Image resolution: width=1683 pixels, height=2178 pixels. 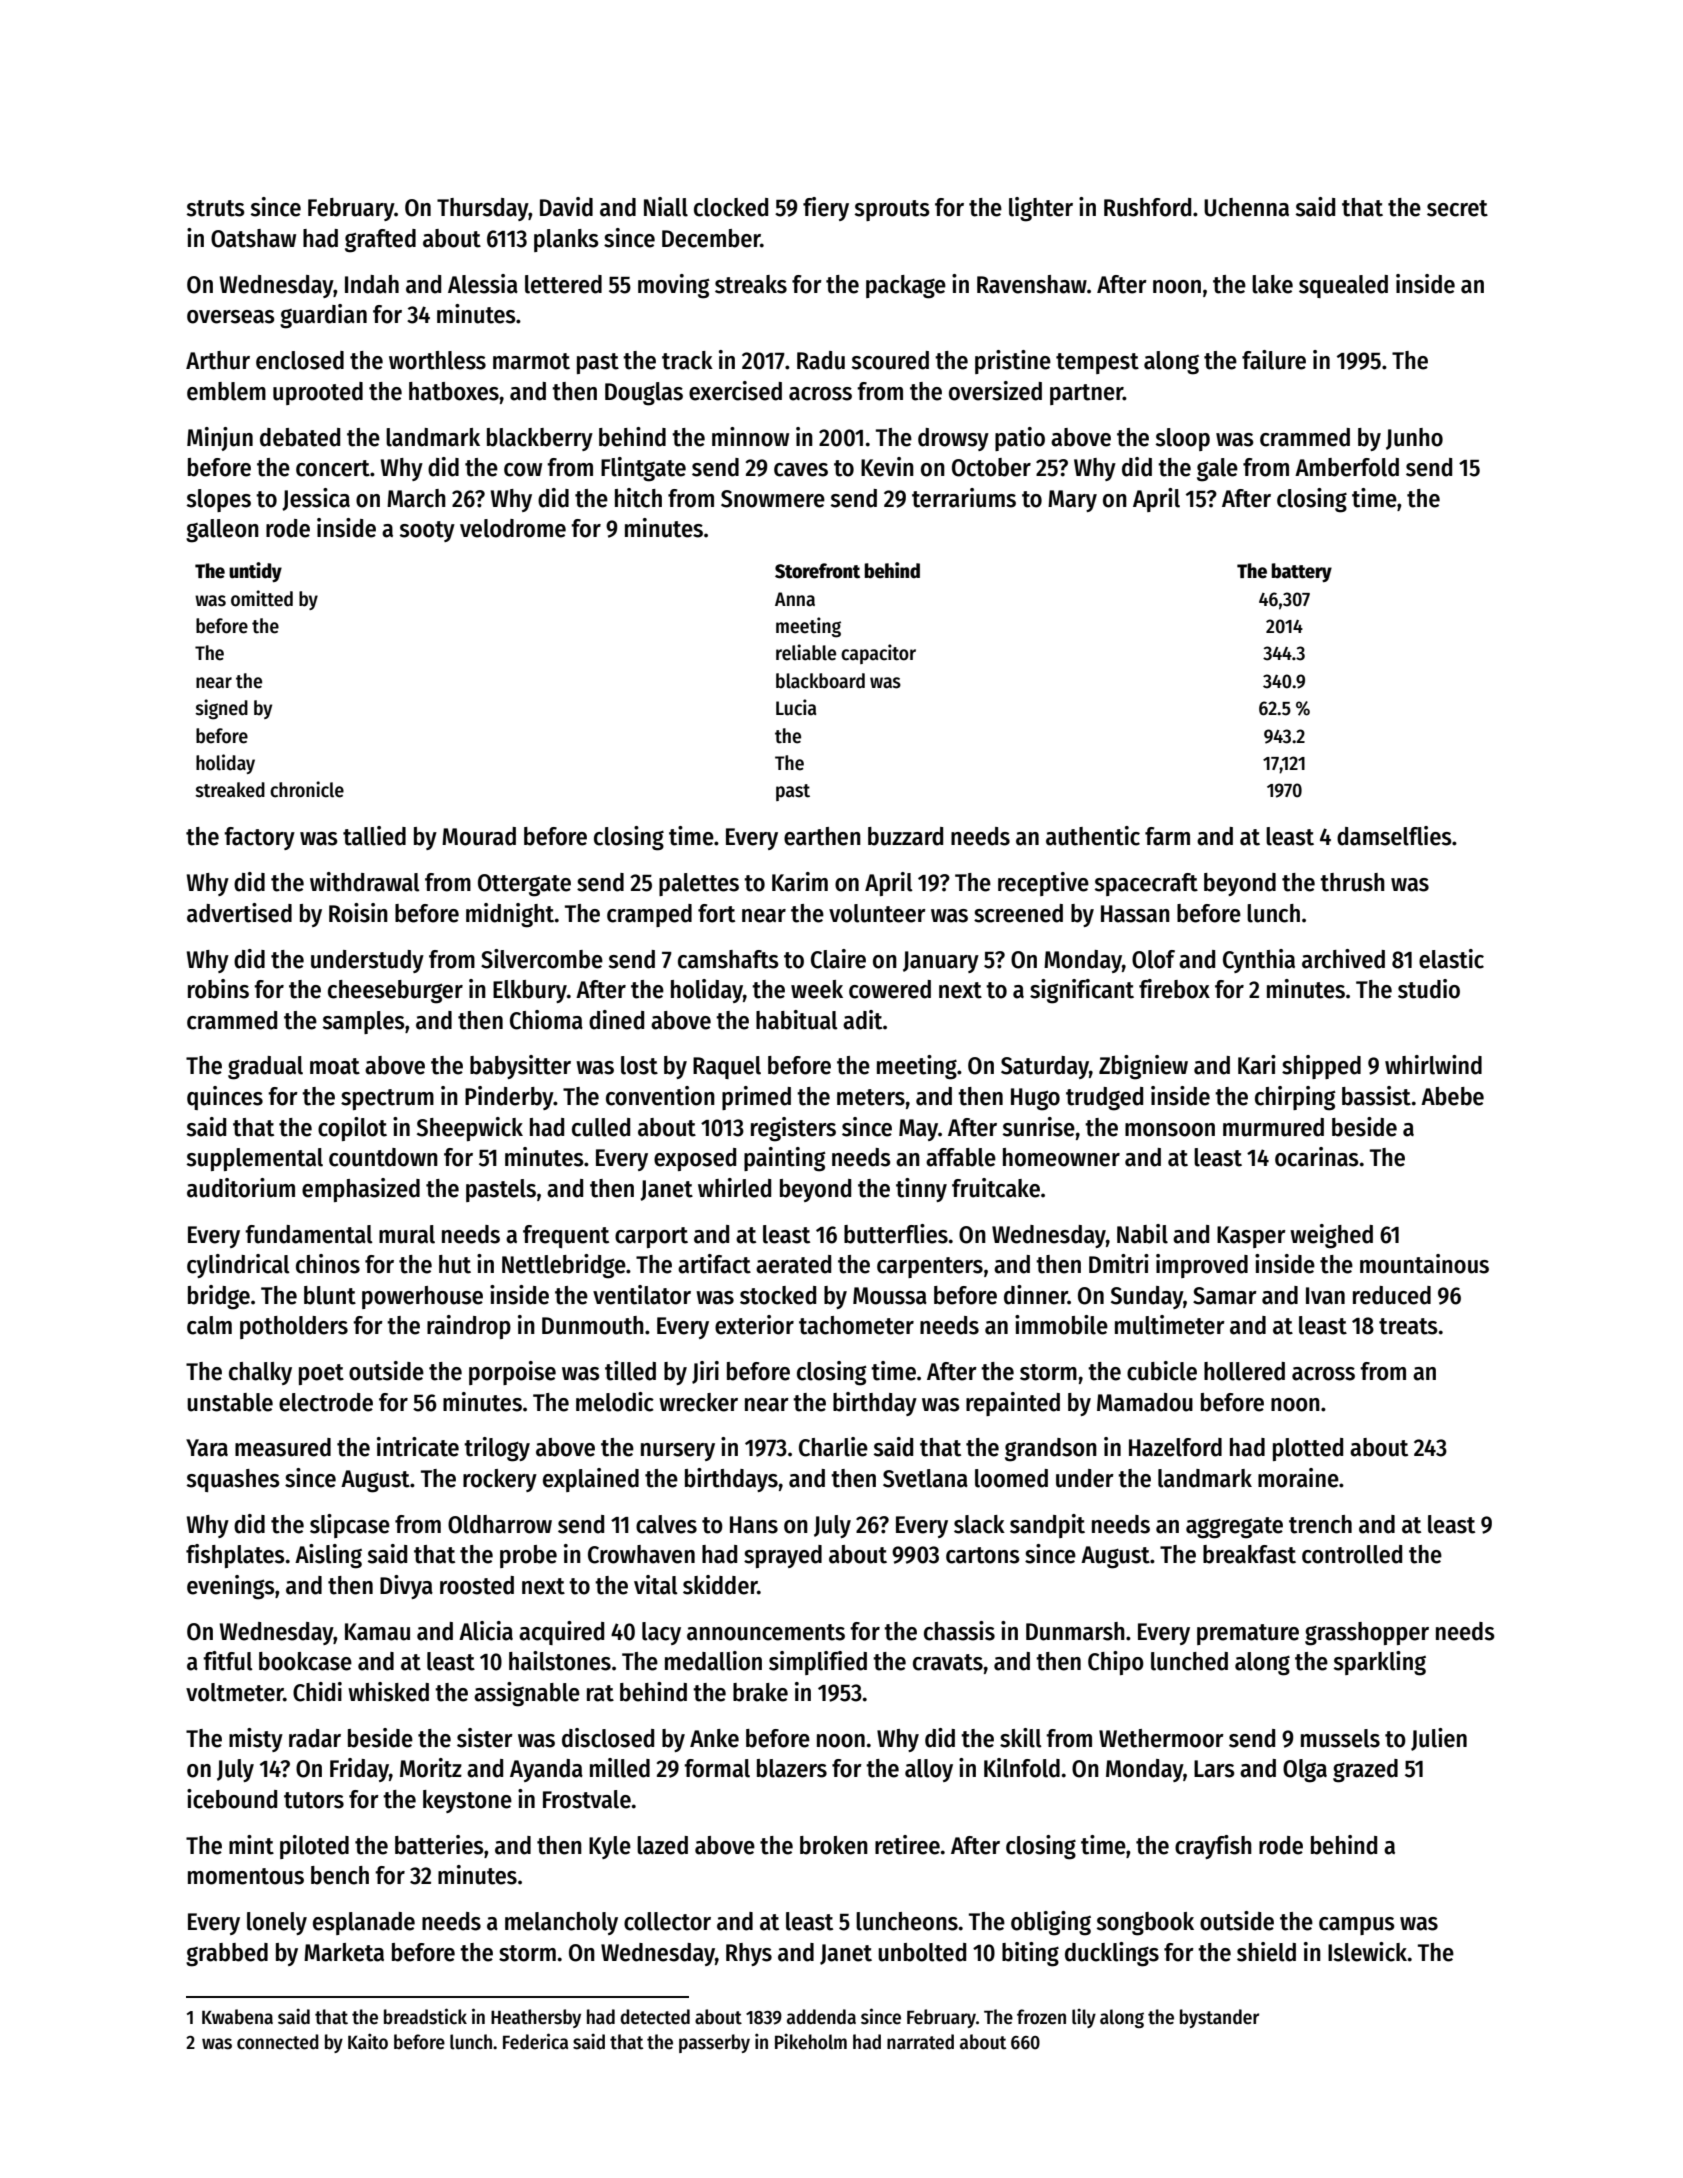 I want to click on damselflies, so click(x=1394, y=836).
